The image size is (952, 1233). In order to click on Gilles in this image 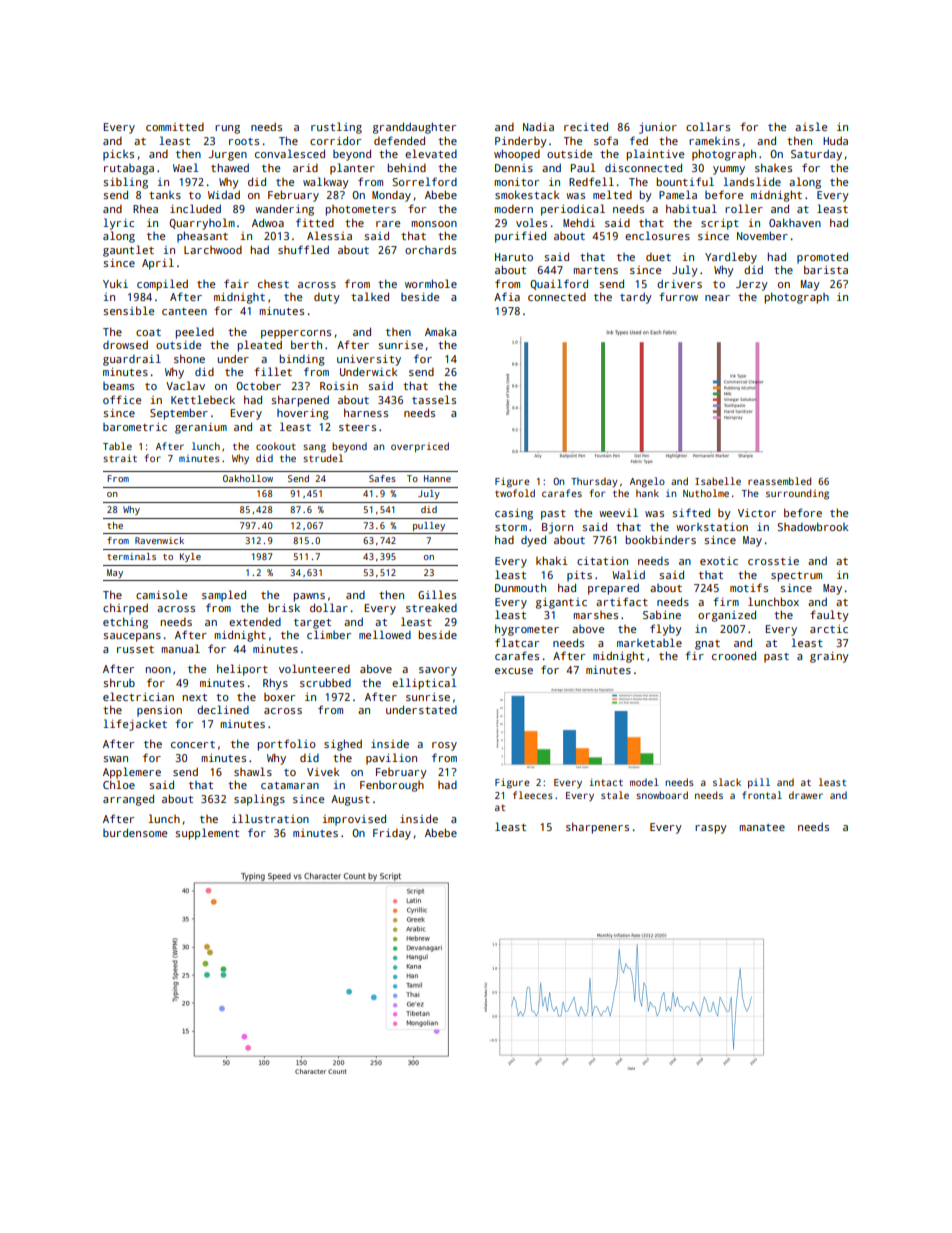, I will do `click(437, 594)`.
